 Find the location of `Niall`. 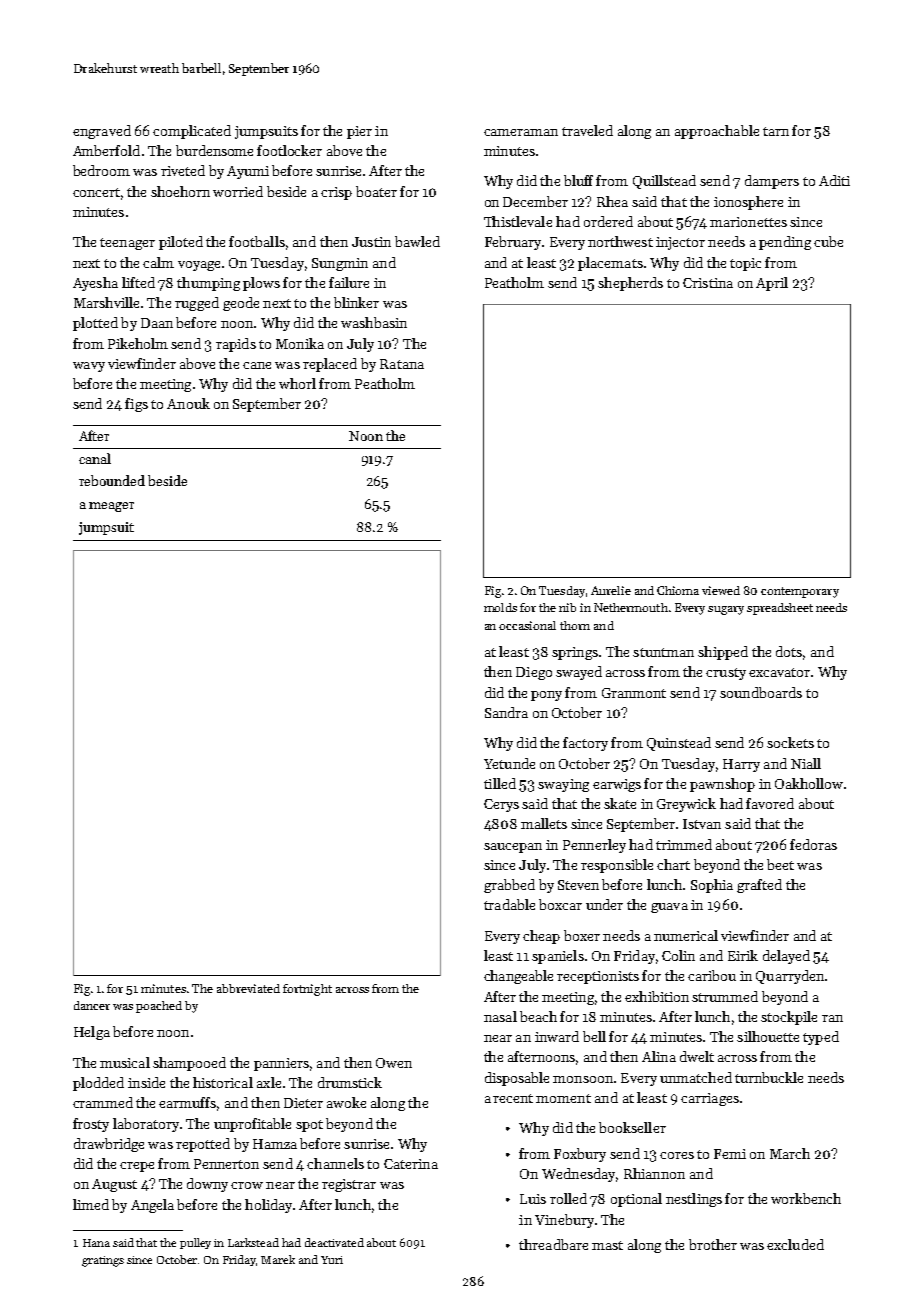

Niall is located at coordinates (806, 763).
